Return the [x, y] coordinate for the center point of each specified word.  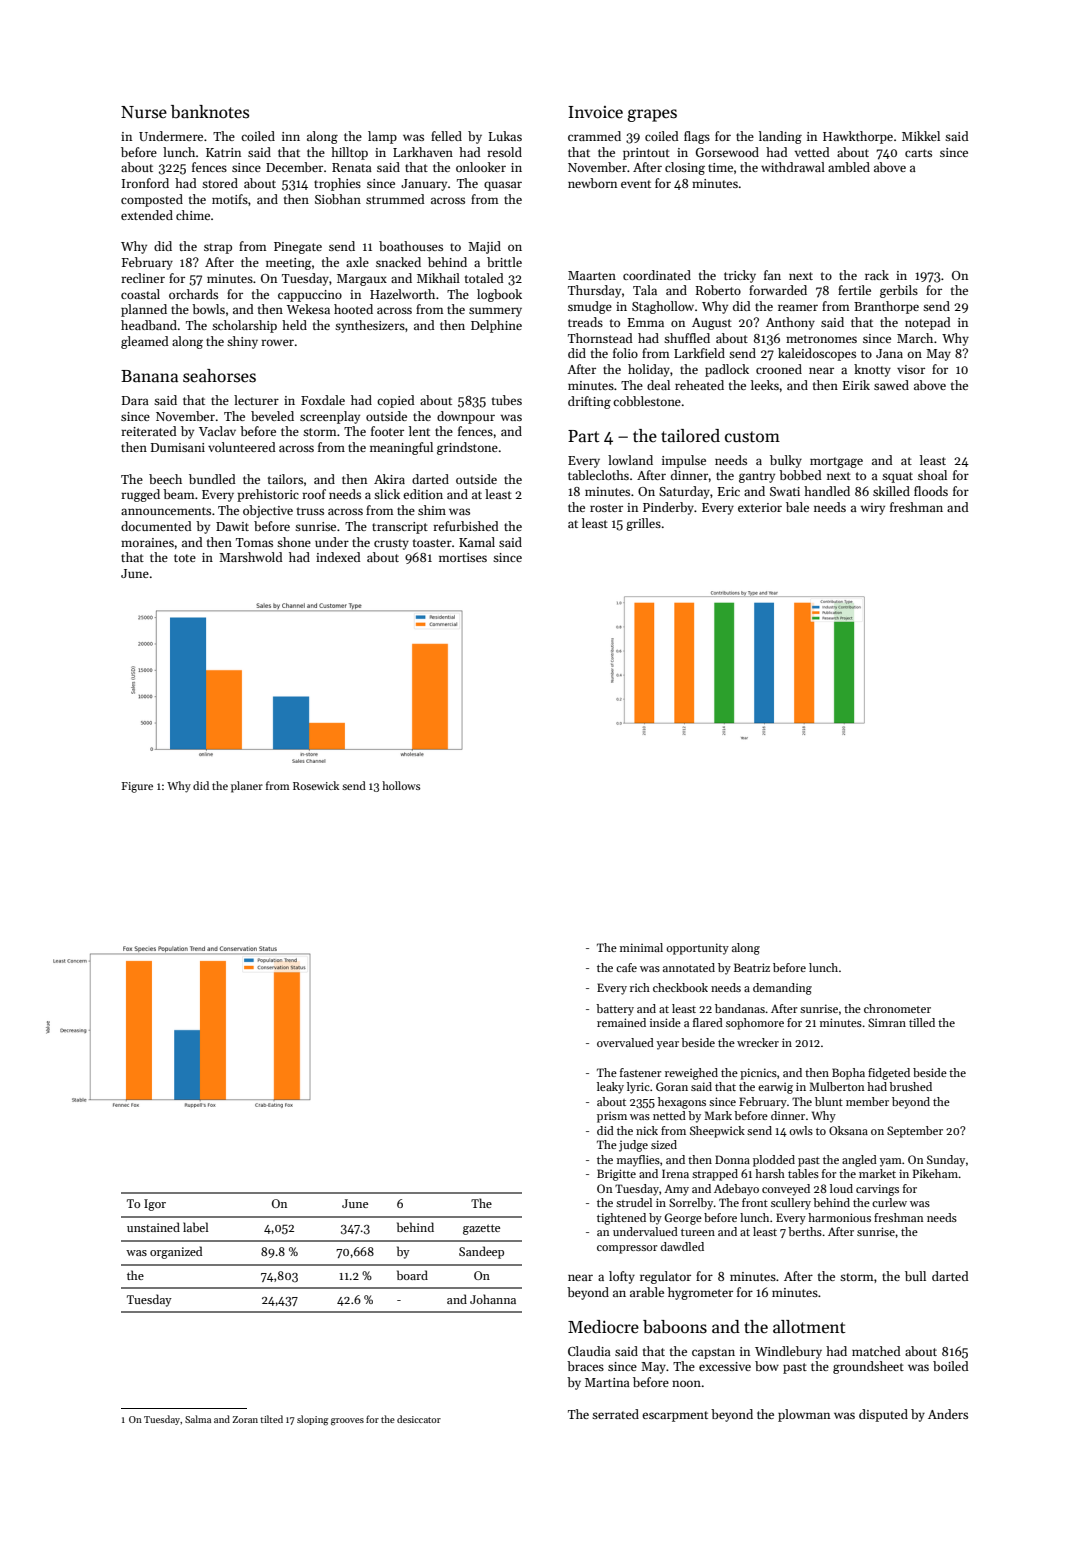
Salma [198, 1419]
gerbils [899, 291]
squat [897, 477]
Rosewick [316, 785]
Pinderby [668, 508]
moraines [147, 542]
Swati [785, 491]
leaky [610, 1088]
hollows [401, 785]
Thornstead [600, 338]
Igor [155, 1205]
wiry [873, 509]
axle [357, 262]
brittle [504, 262]
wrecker [758, 1042]
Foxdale [323, 400]
